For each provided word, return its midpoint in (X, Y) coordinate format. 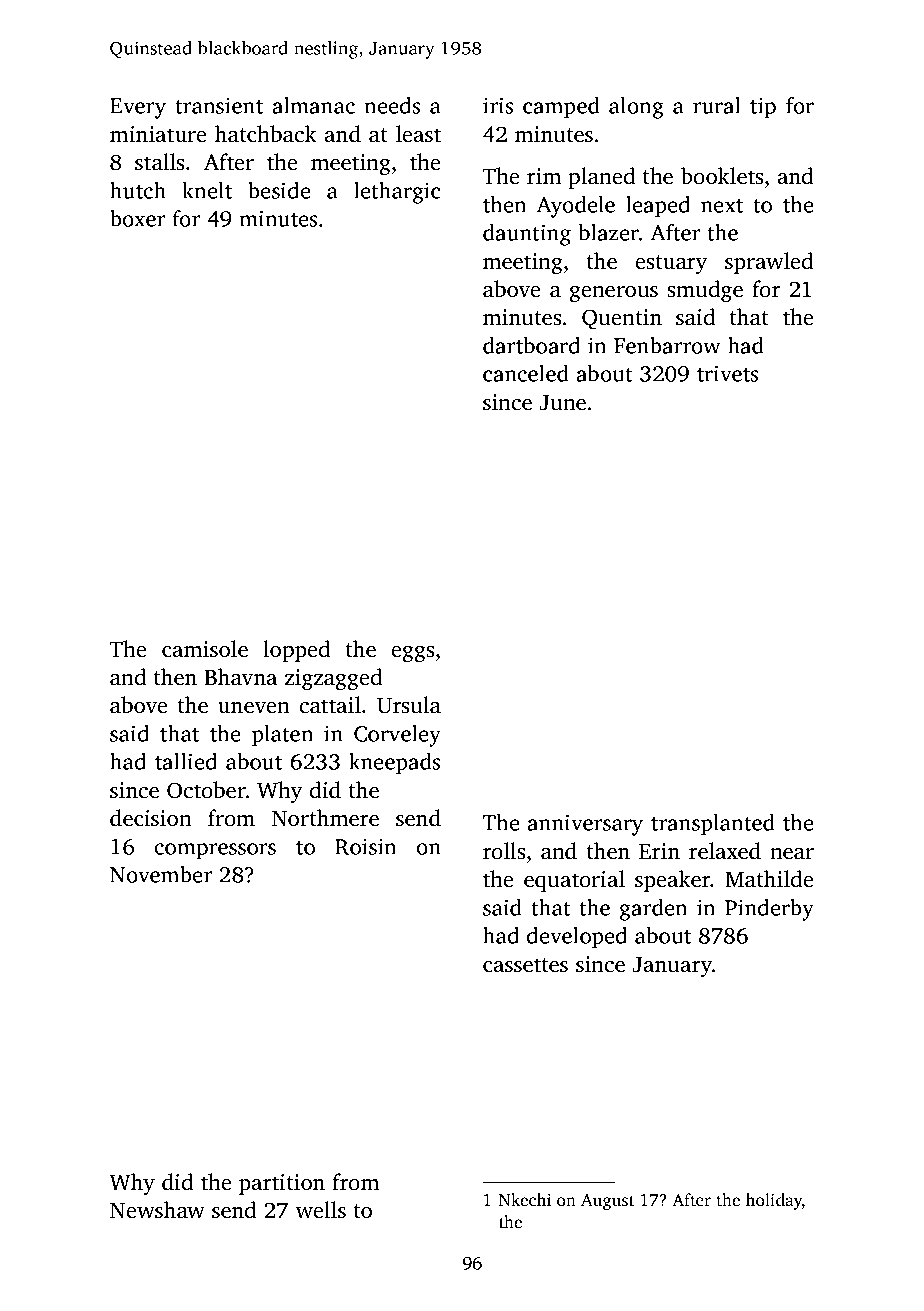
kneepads (394, 764)
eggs (413, 654)
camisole (205, 649)
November (161, 874)
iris (498, 105)
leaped (658, 207)
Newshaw (157, 1210)
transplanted (713, 825)
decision (151, 818)
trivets (727, 373)
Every (138, 108)
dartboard (531, 345)
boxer (137, 218)
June (562, 403)
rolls (504, 851)
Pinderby (769, 910)
